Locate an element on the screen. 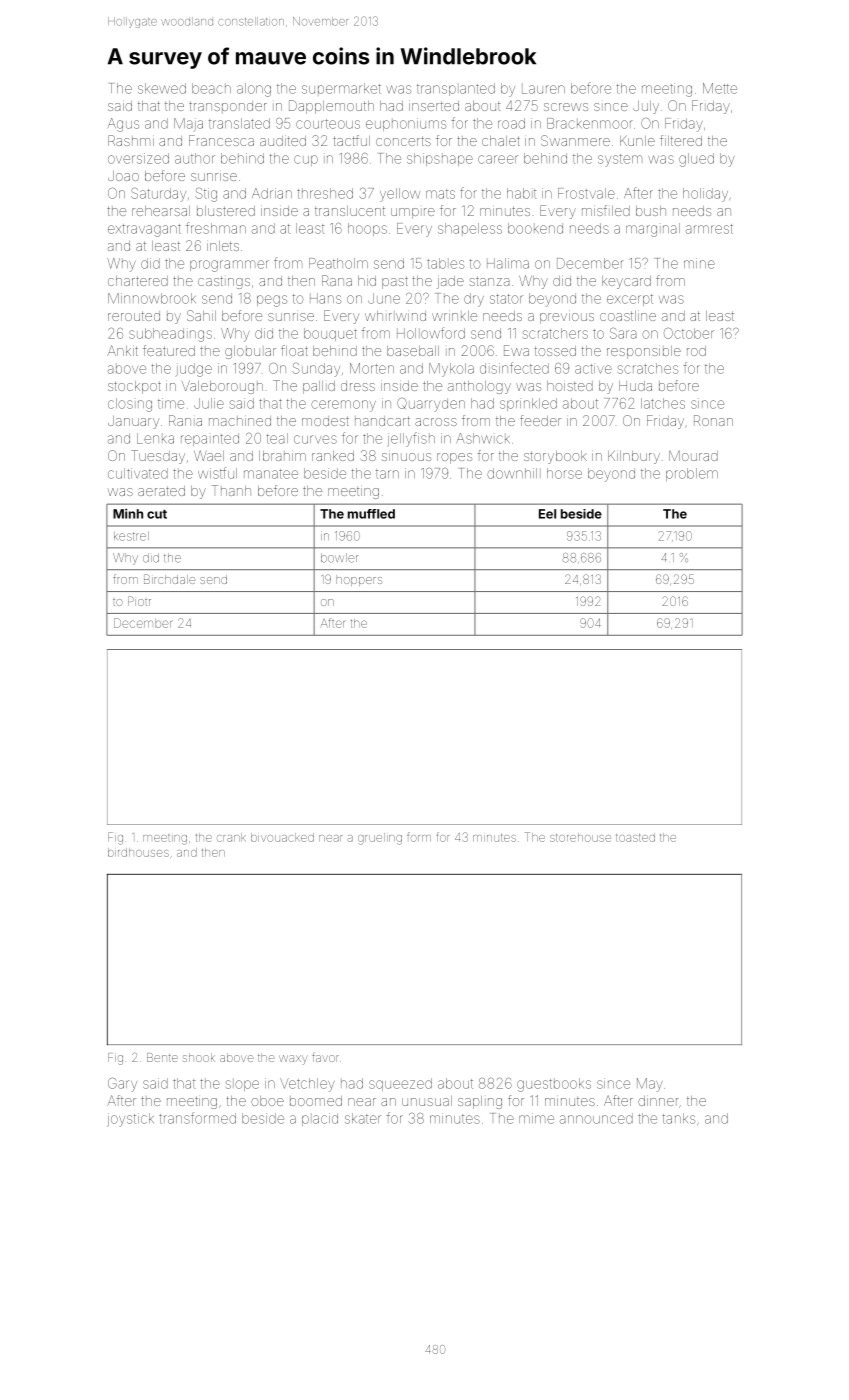  birdhouses is located at coordinates (138, 852).
